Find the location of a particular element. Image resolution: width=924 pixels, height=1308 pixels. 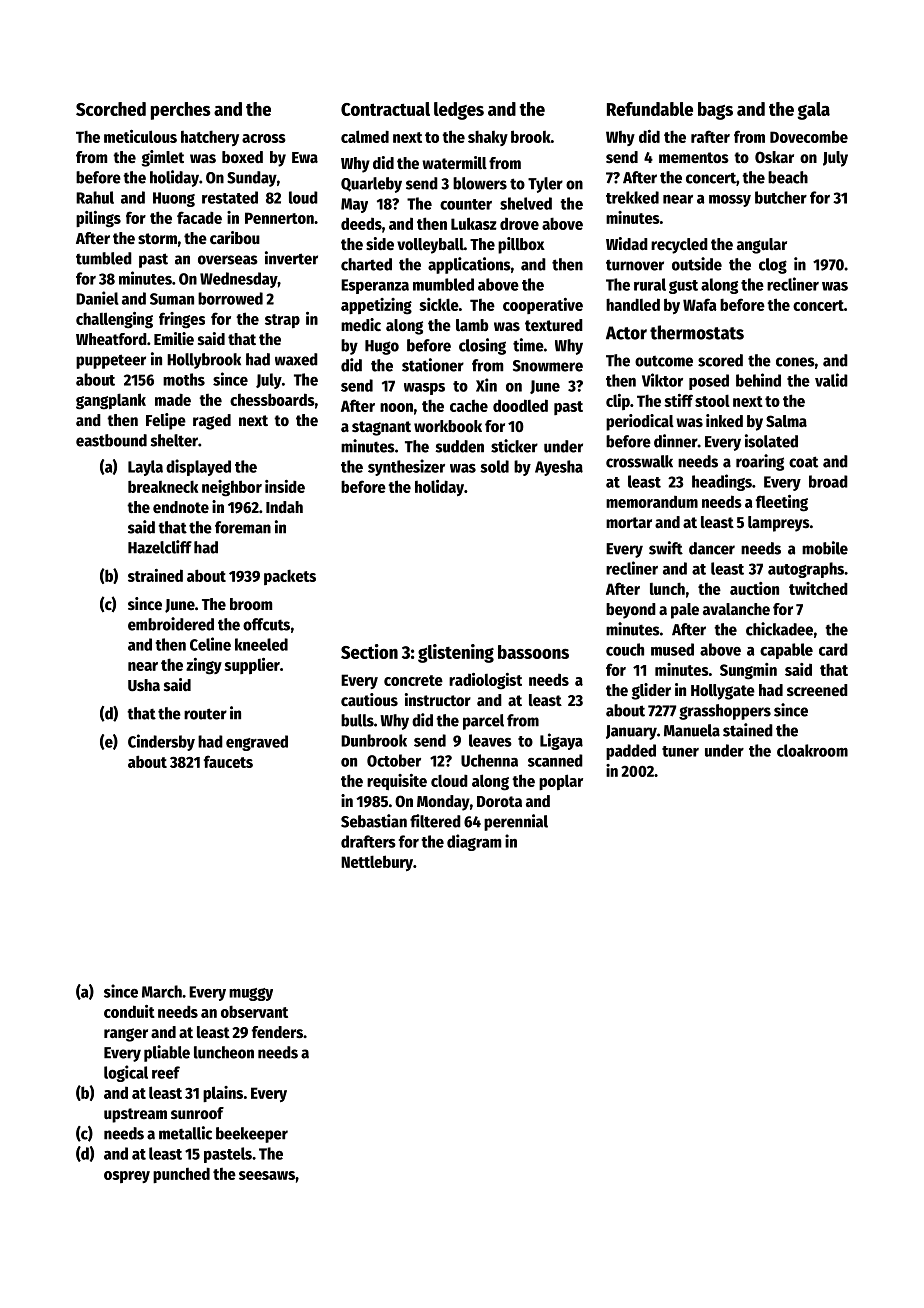

broom is located at coordinates (251, 604).
